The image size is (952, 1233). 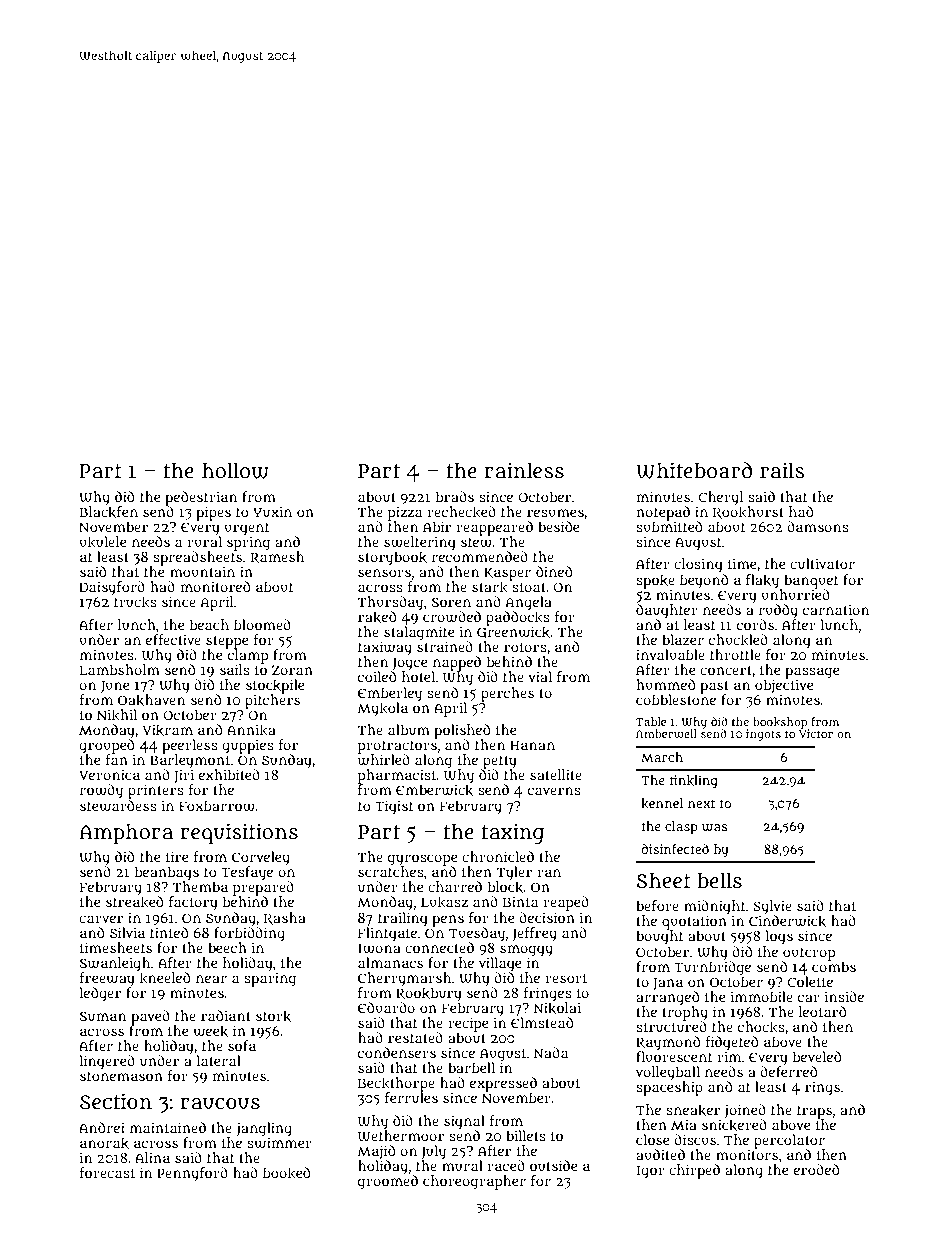 I want to click on rails, so click(x=782, y=470).
